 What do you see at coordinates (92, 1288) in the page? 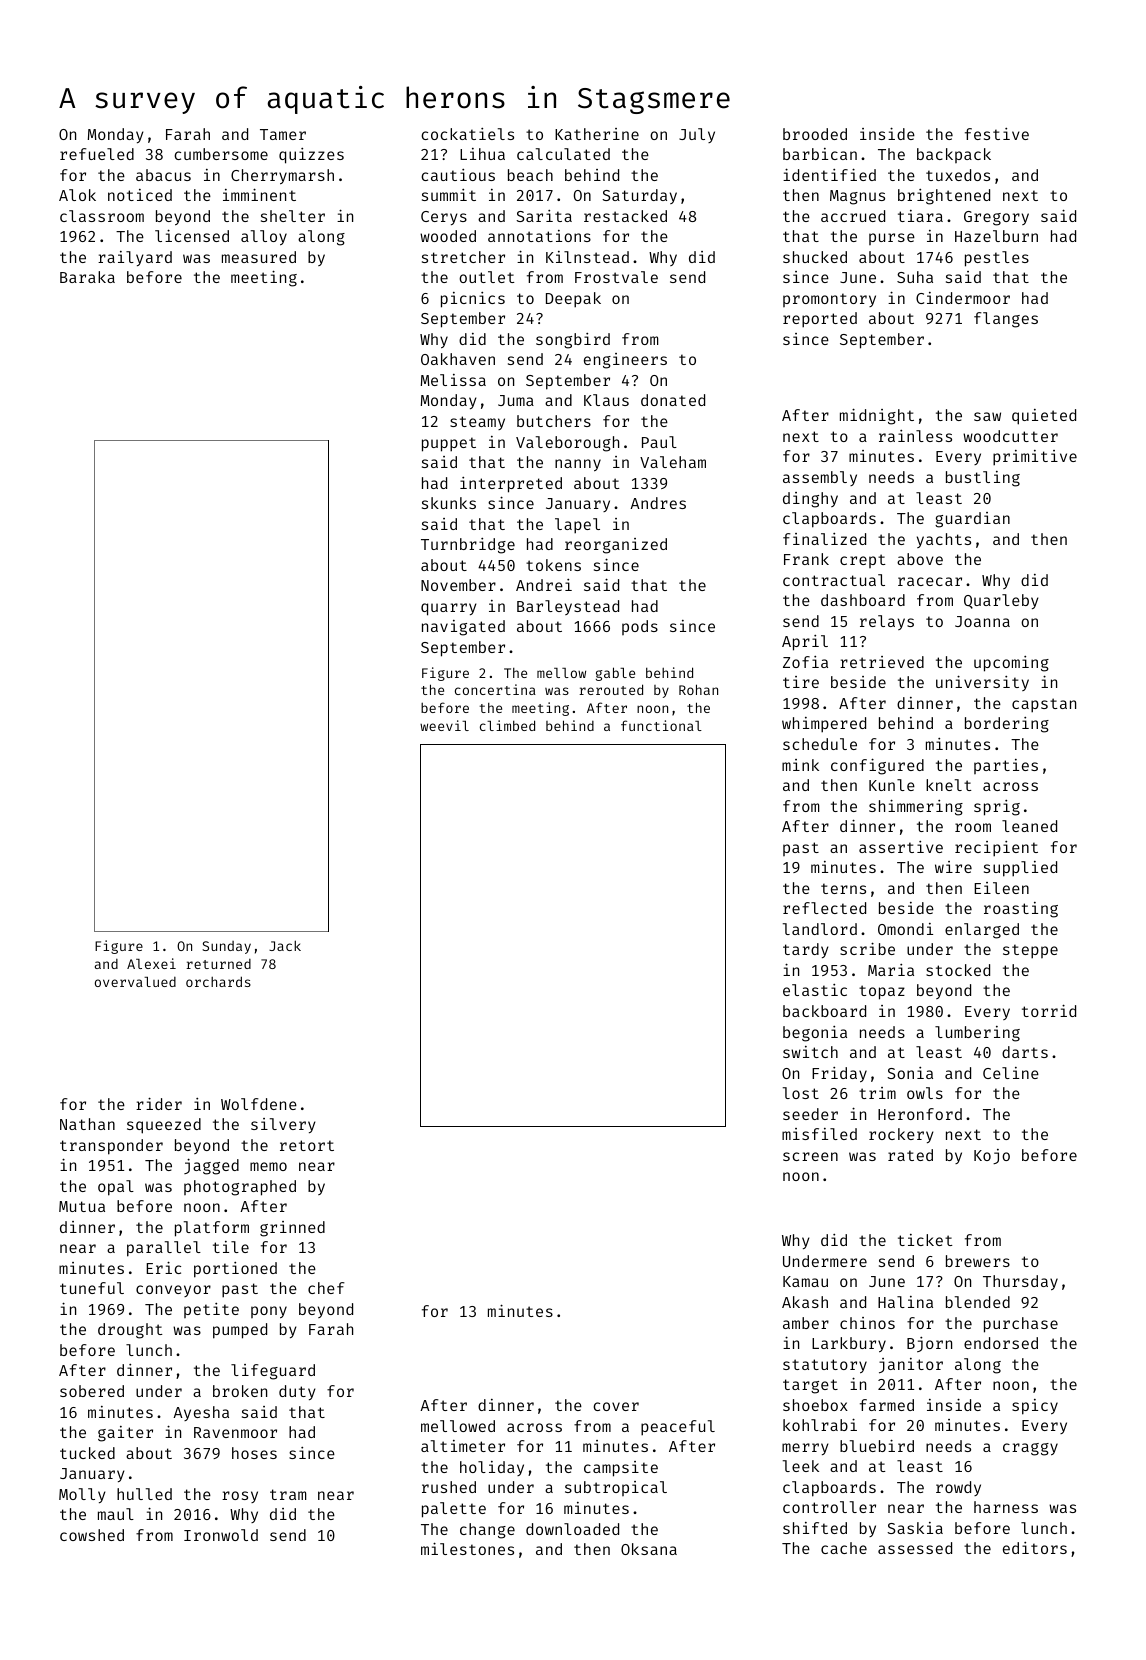
I see `tuneful` at bounding box center [92, 1288].
